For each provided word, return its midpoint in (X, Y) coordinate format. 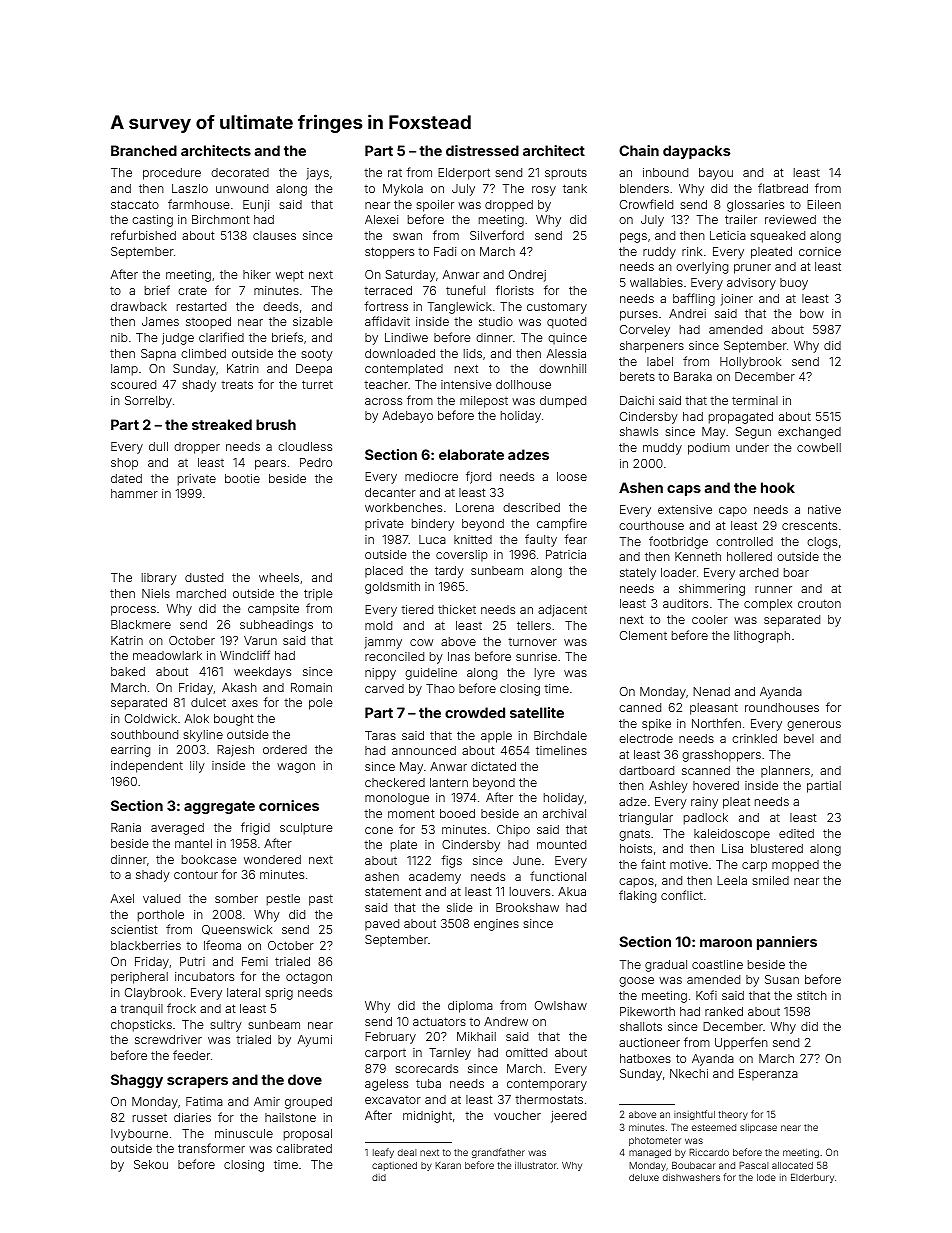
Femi (255, 961)
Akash (239, 687)
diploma (470, 1007)
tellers (534, 625)
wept (290, 276)
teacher (386, 384)
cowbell (819, 447)
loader (678, 572)
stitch (812, 995)
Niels (156, 593)
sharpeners (652, 347)
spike (656, 725)
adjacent (562, 611)
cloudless (305, 446)
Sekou (151, 1164)
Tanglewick (460, 308)
